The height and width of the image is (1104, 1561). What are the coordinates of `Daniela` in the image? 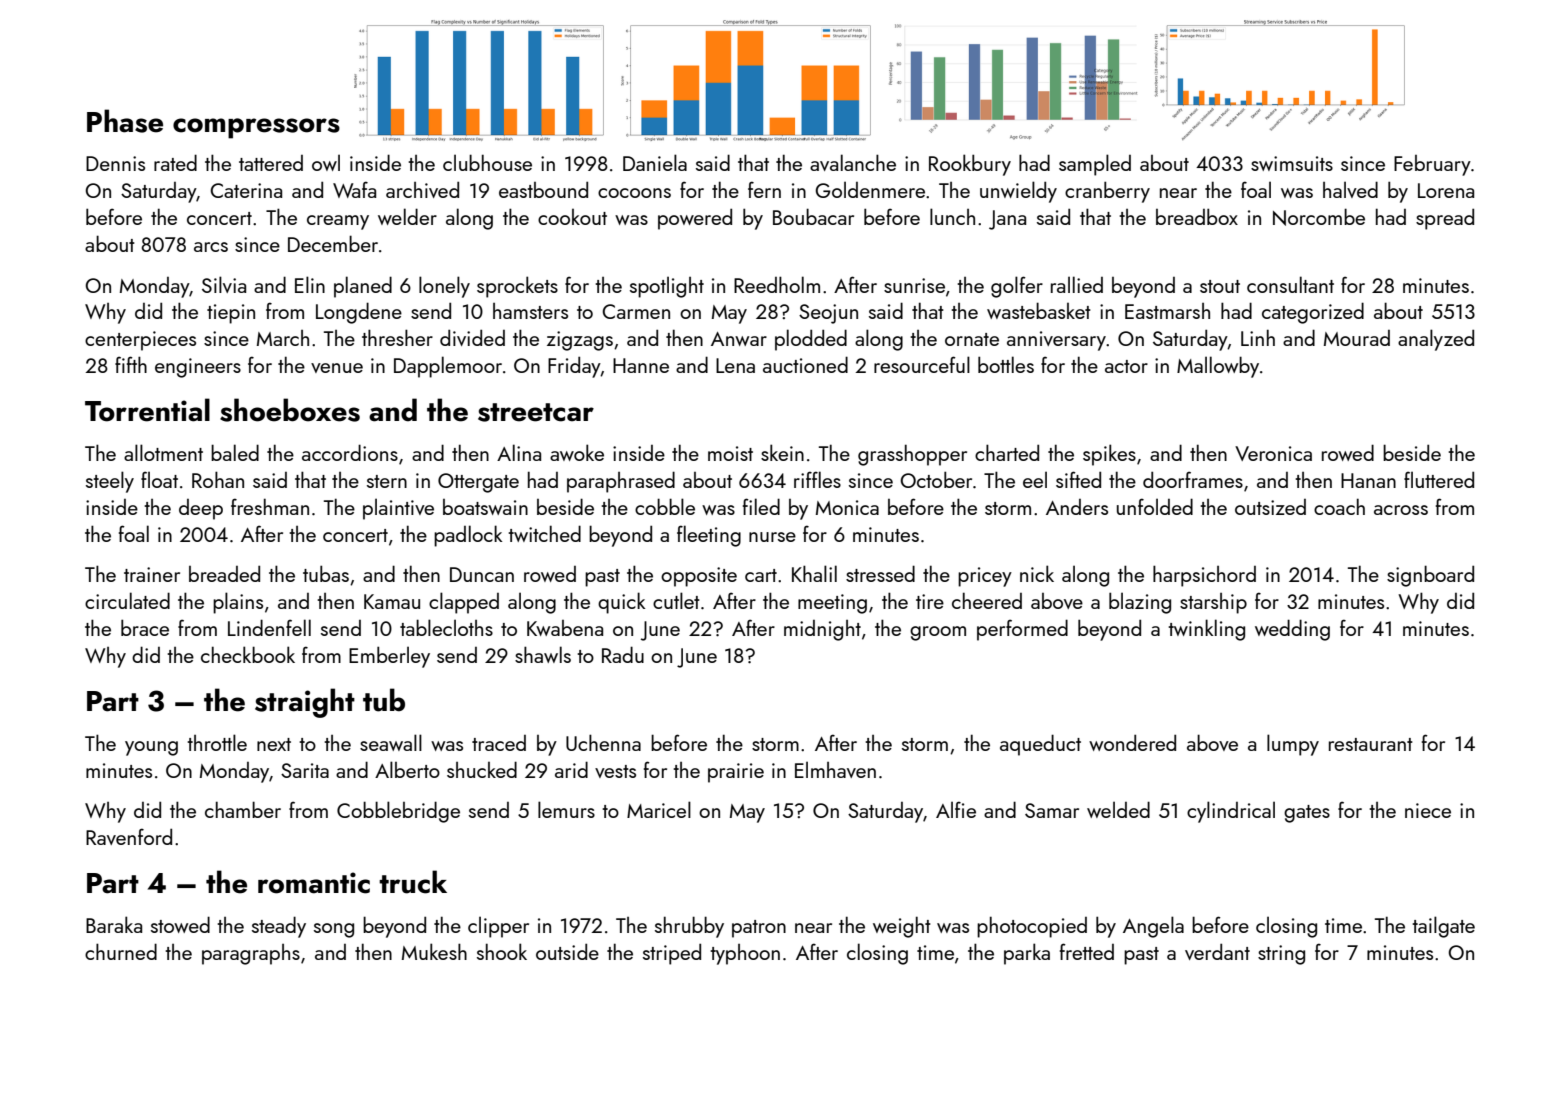 It's located at (655, 162).
